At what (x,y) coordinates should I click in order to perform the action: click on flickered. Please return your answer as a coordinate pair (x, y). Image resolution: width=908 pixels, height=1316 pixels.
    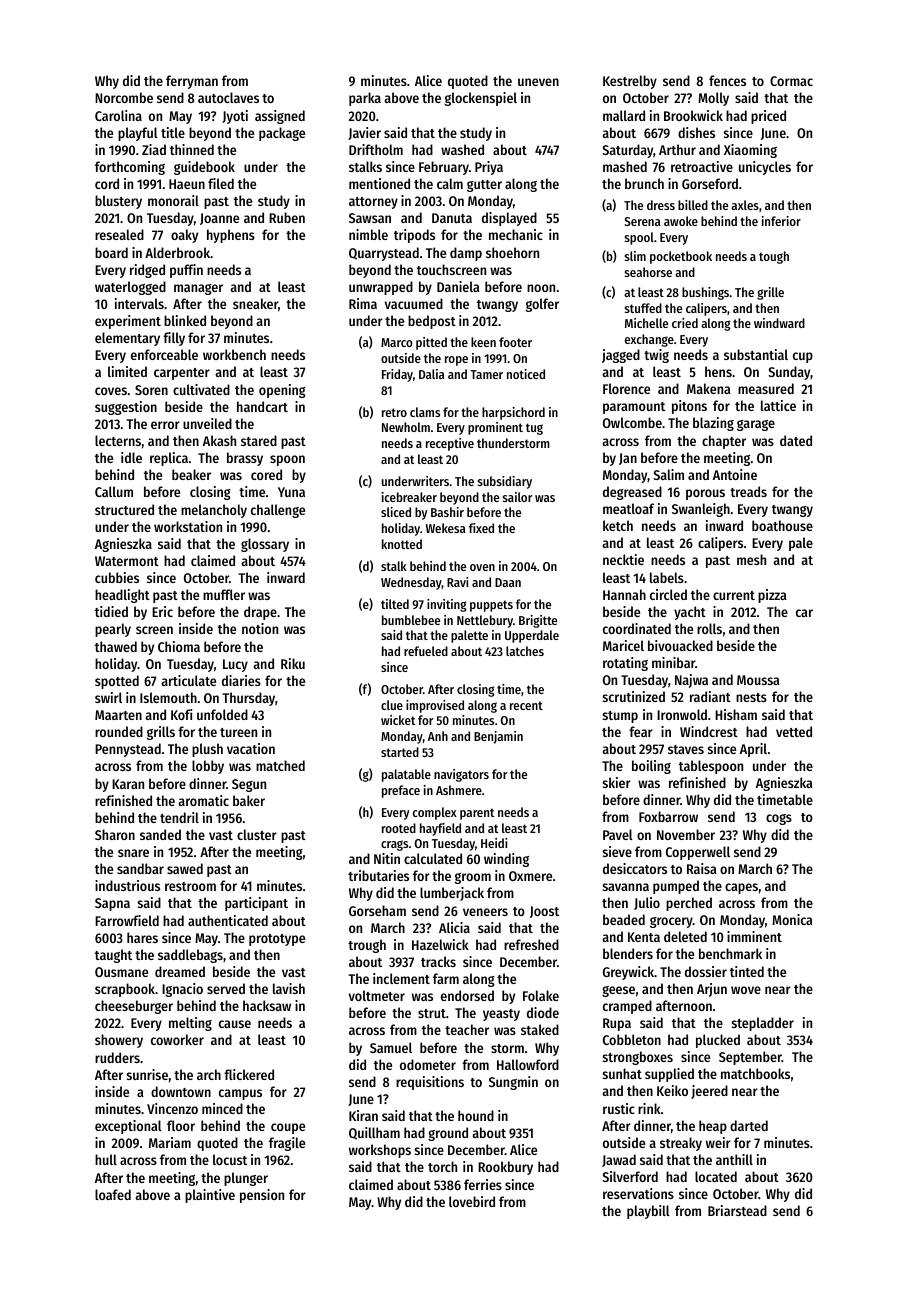
    Looking at the image, I should click on (249, 1074).
